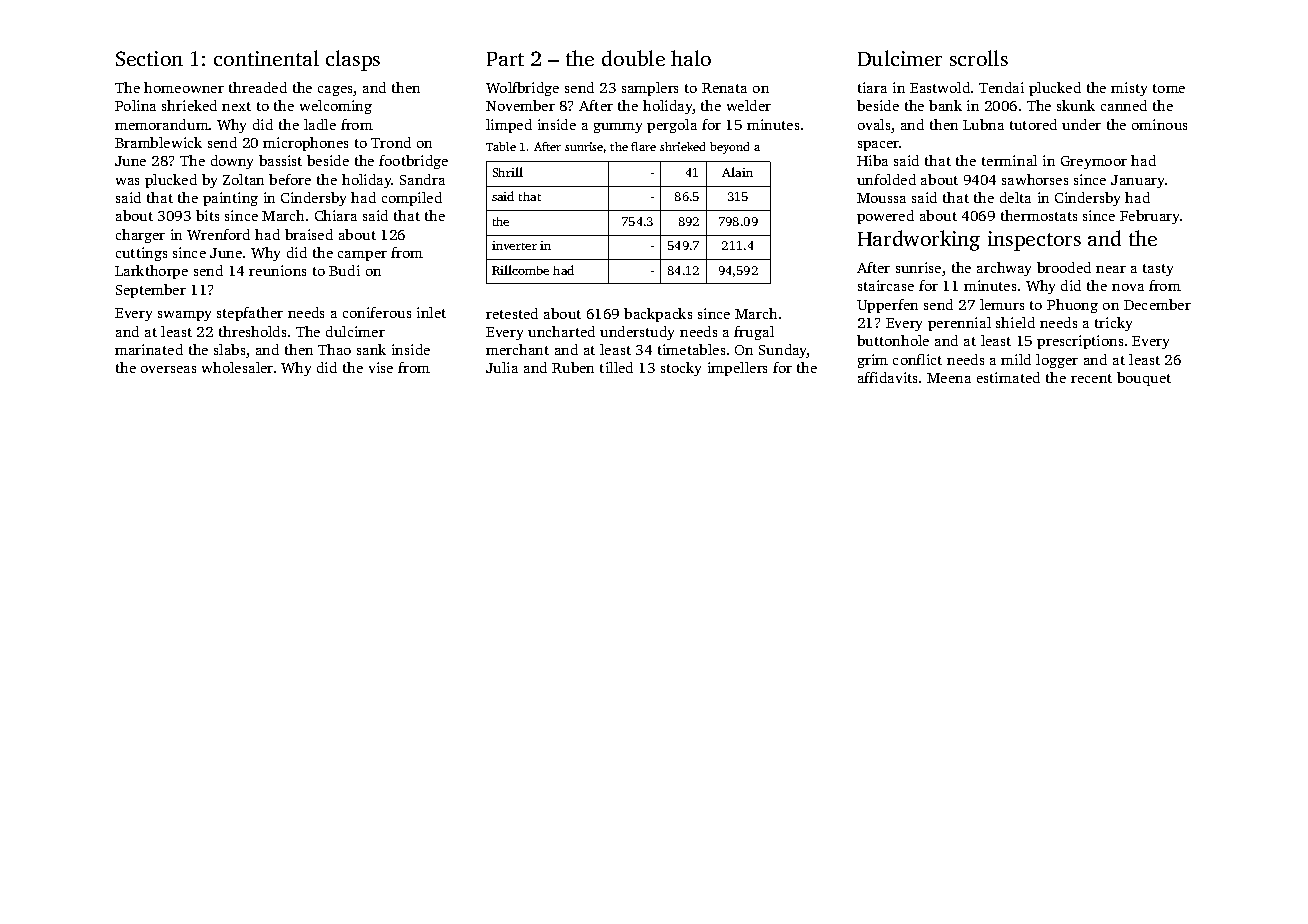 The image size is (1308, 924). I want to click on ovals, so click(874, 124).
